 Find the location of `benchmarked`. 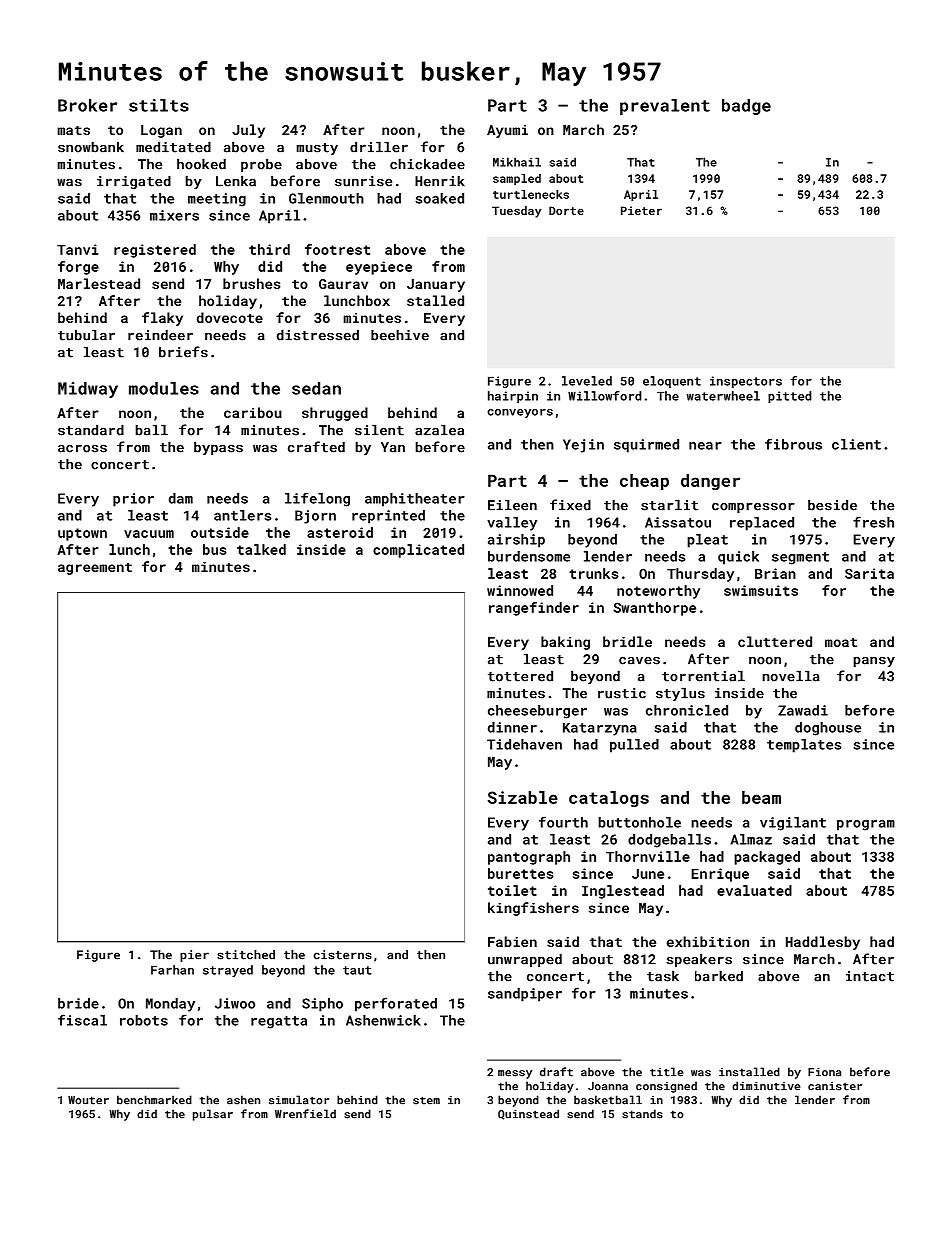

benchmarked is located at coordinates (154, 1100).
